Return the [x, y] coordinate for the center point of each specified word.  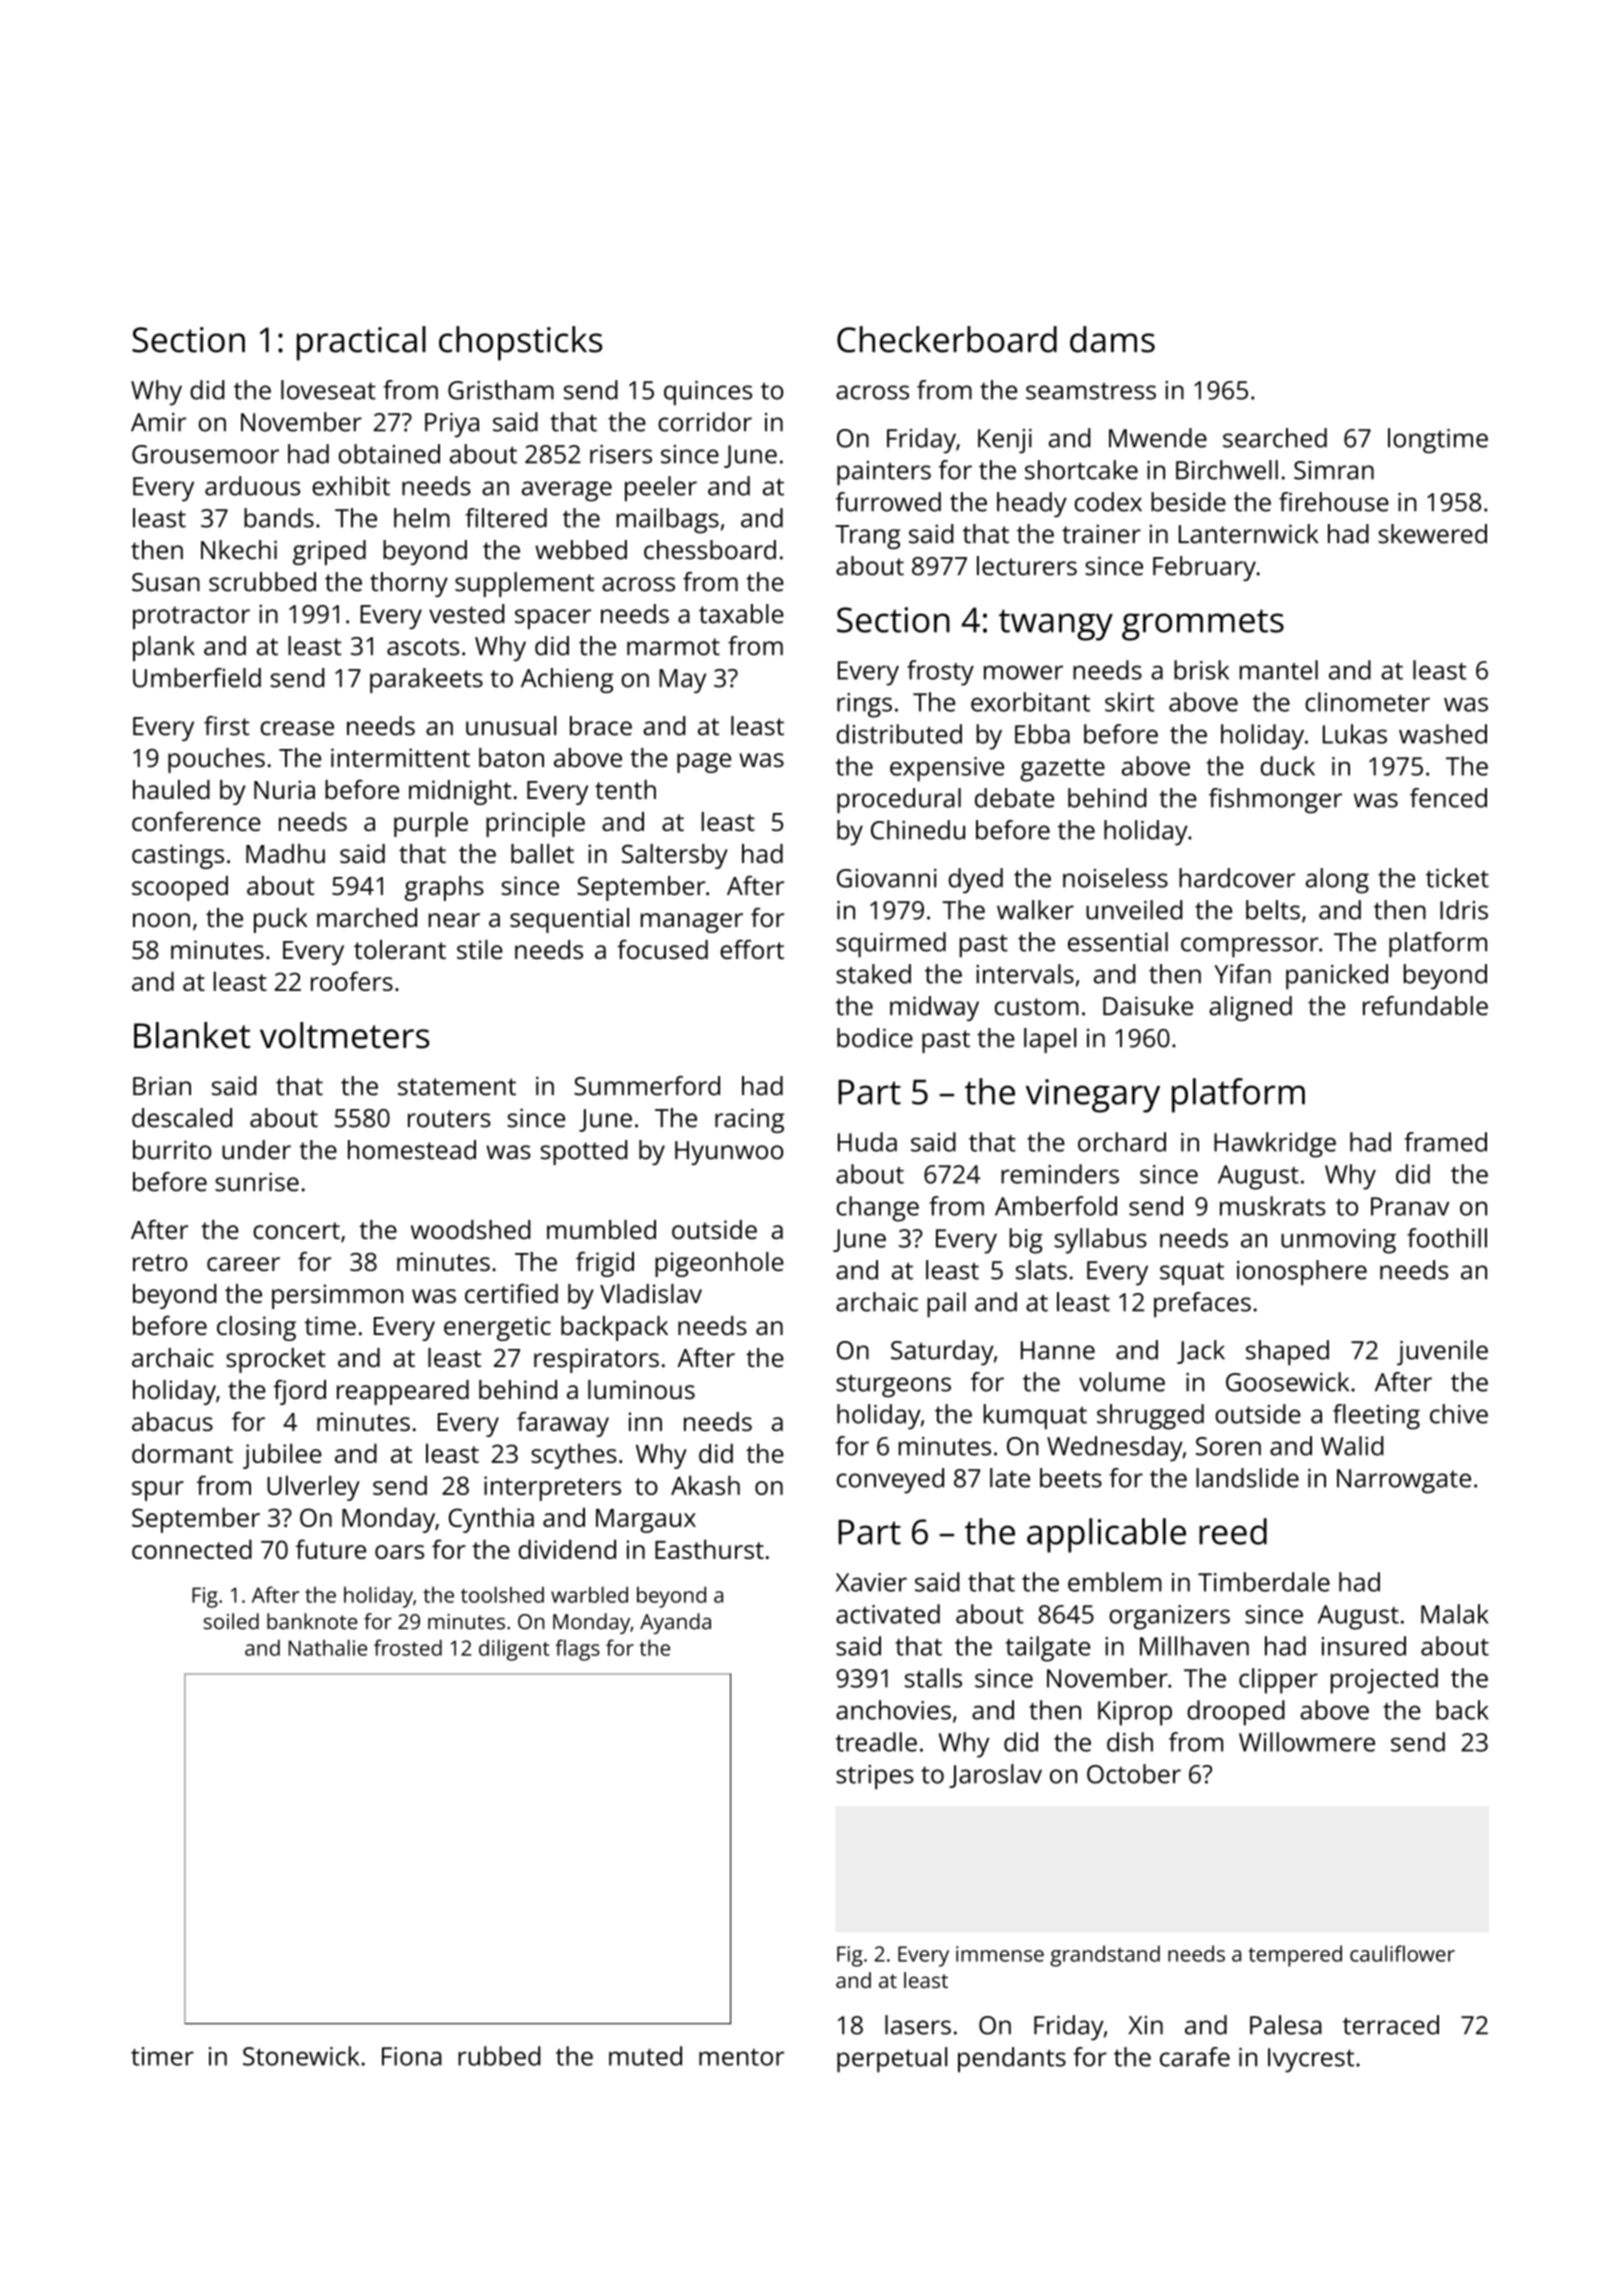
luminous [641, 1389]
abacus [172, 1421]
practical [361, 343]
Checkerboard [947, 339]
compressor [1250, 947]
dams [1112, 339]
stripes [875, 1777]
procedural [899, 801]
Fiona [412, 2056]
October [1134, 1774]
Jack [1201, 1352]
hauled [171, 789]
